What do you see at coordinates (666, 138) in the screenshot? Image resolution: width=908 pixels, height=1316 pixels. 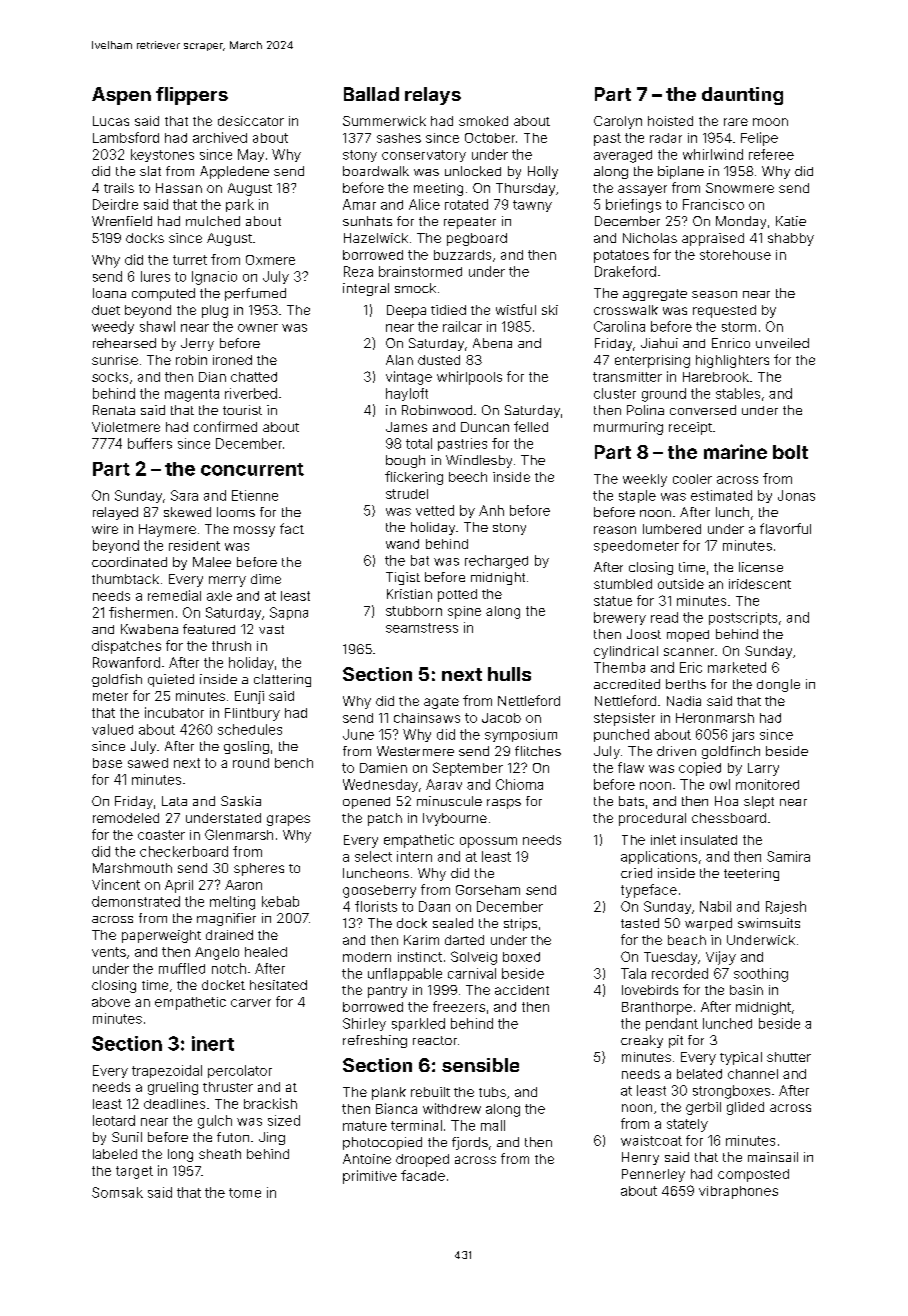 I see `radar` at bounding box center [666, 138].
